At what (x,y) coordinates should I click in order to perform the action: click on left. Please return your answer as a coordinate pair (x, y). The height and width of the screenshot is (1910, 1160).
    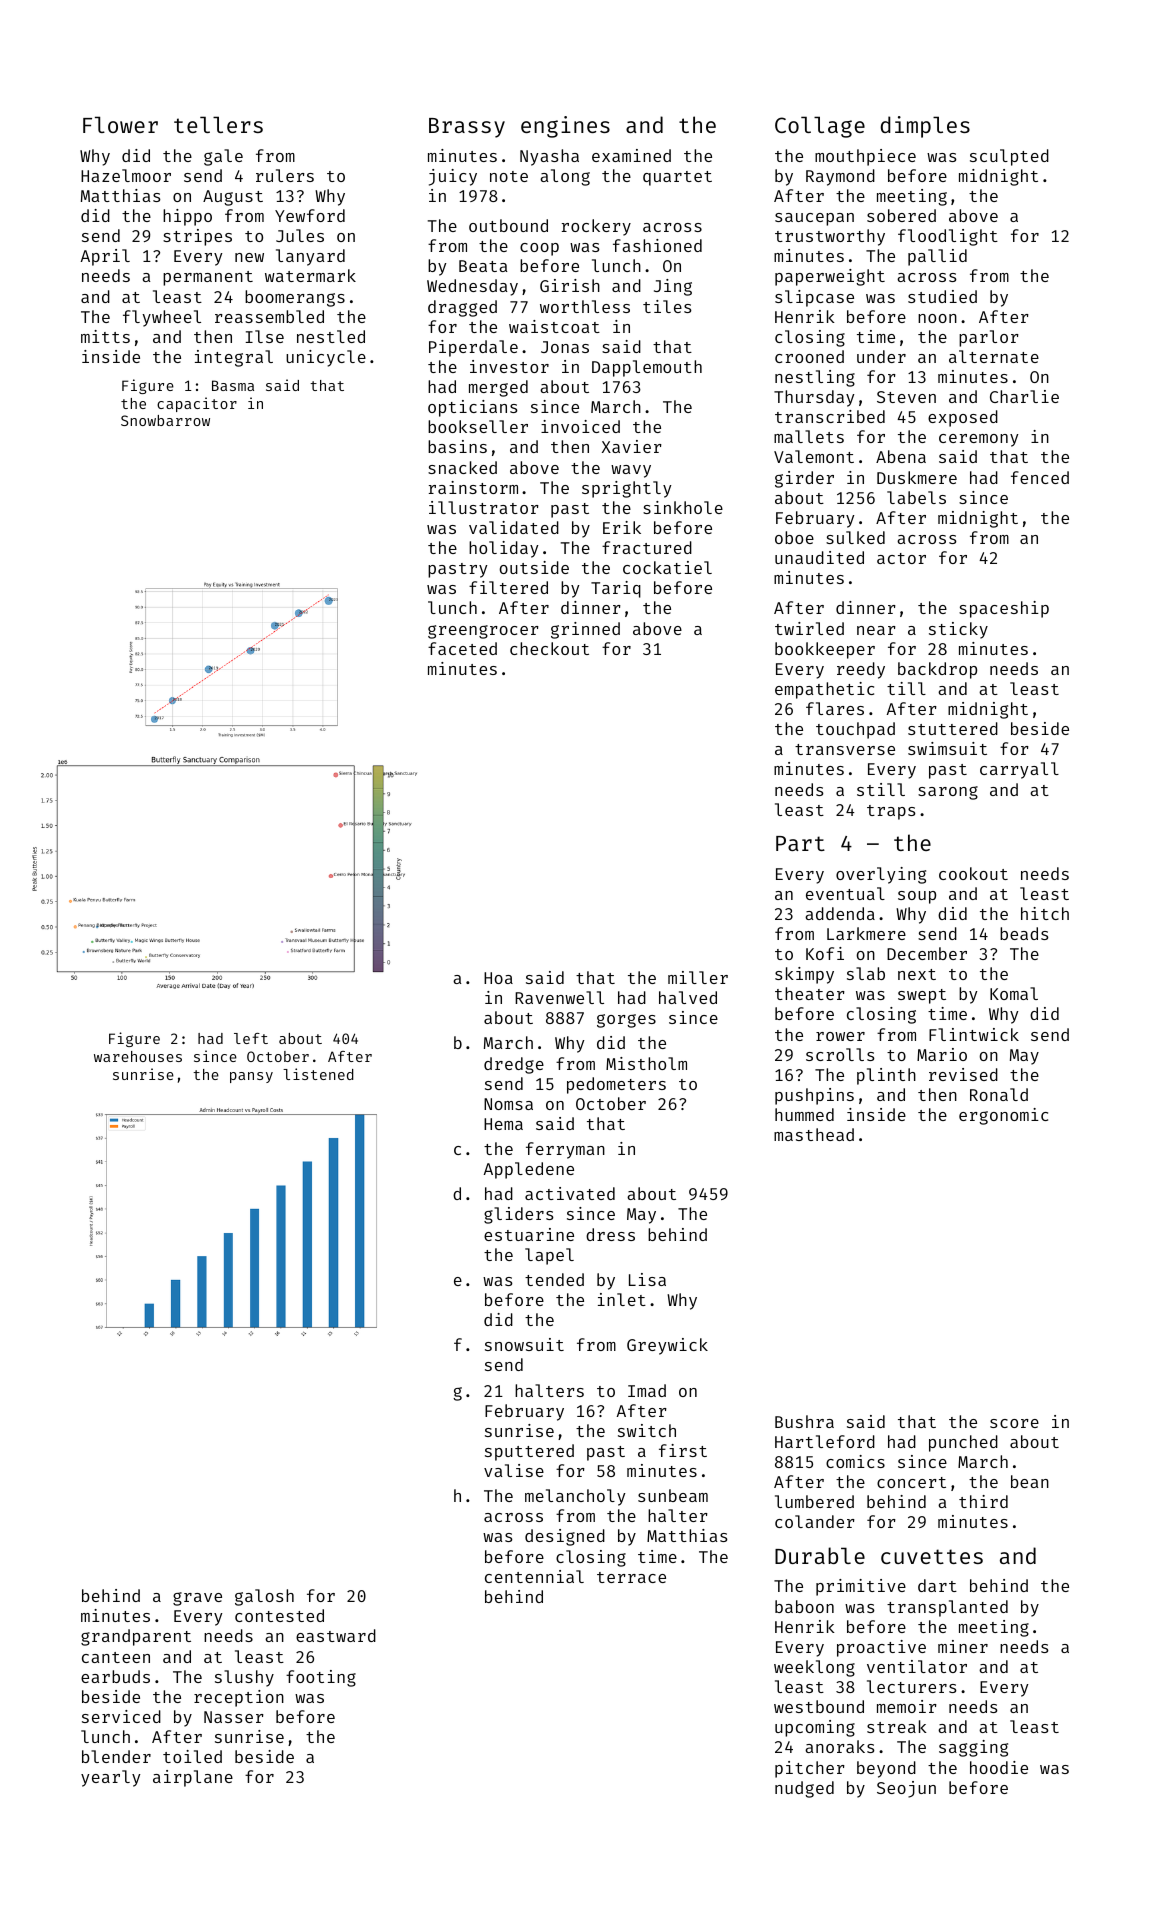
    Looking at the image, I should click on (251, 1038).
